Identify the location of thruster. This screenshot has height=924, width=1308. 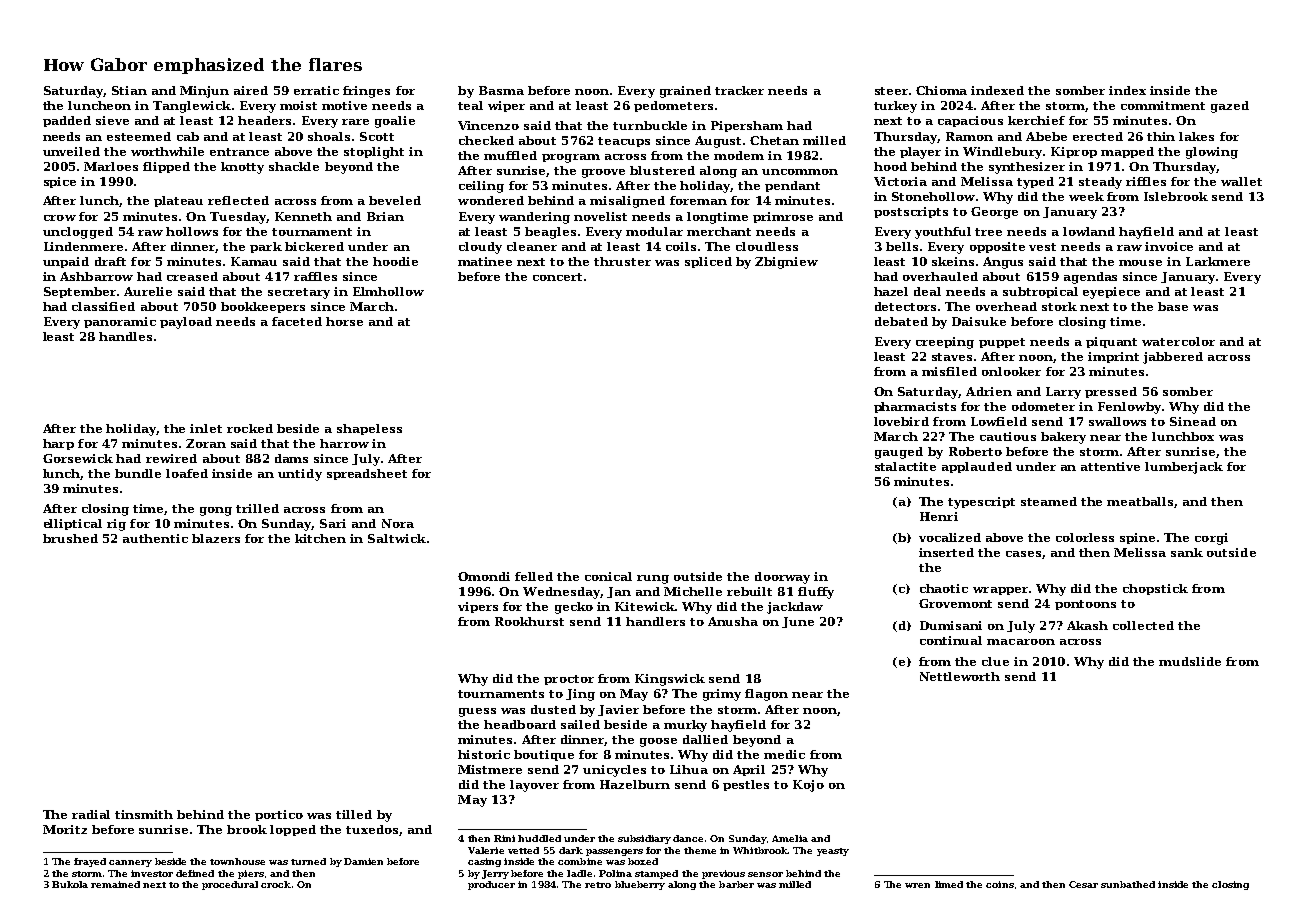
(622, 261).
